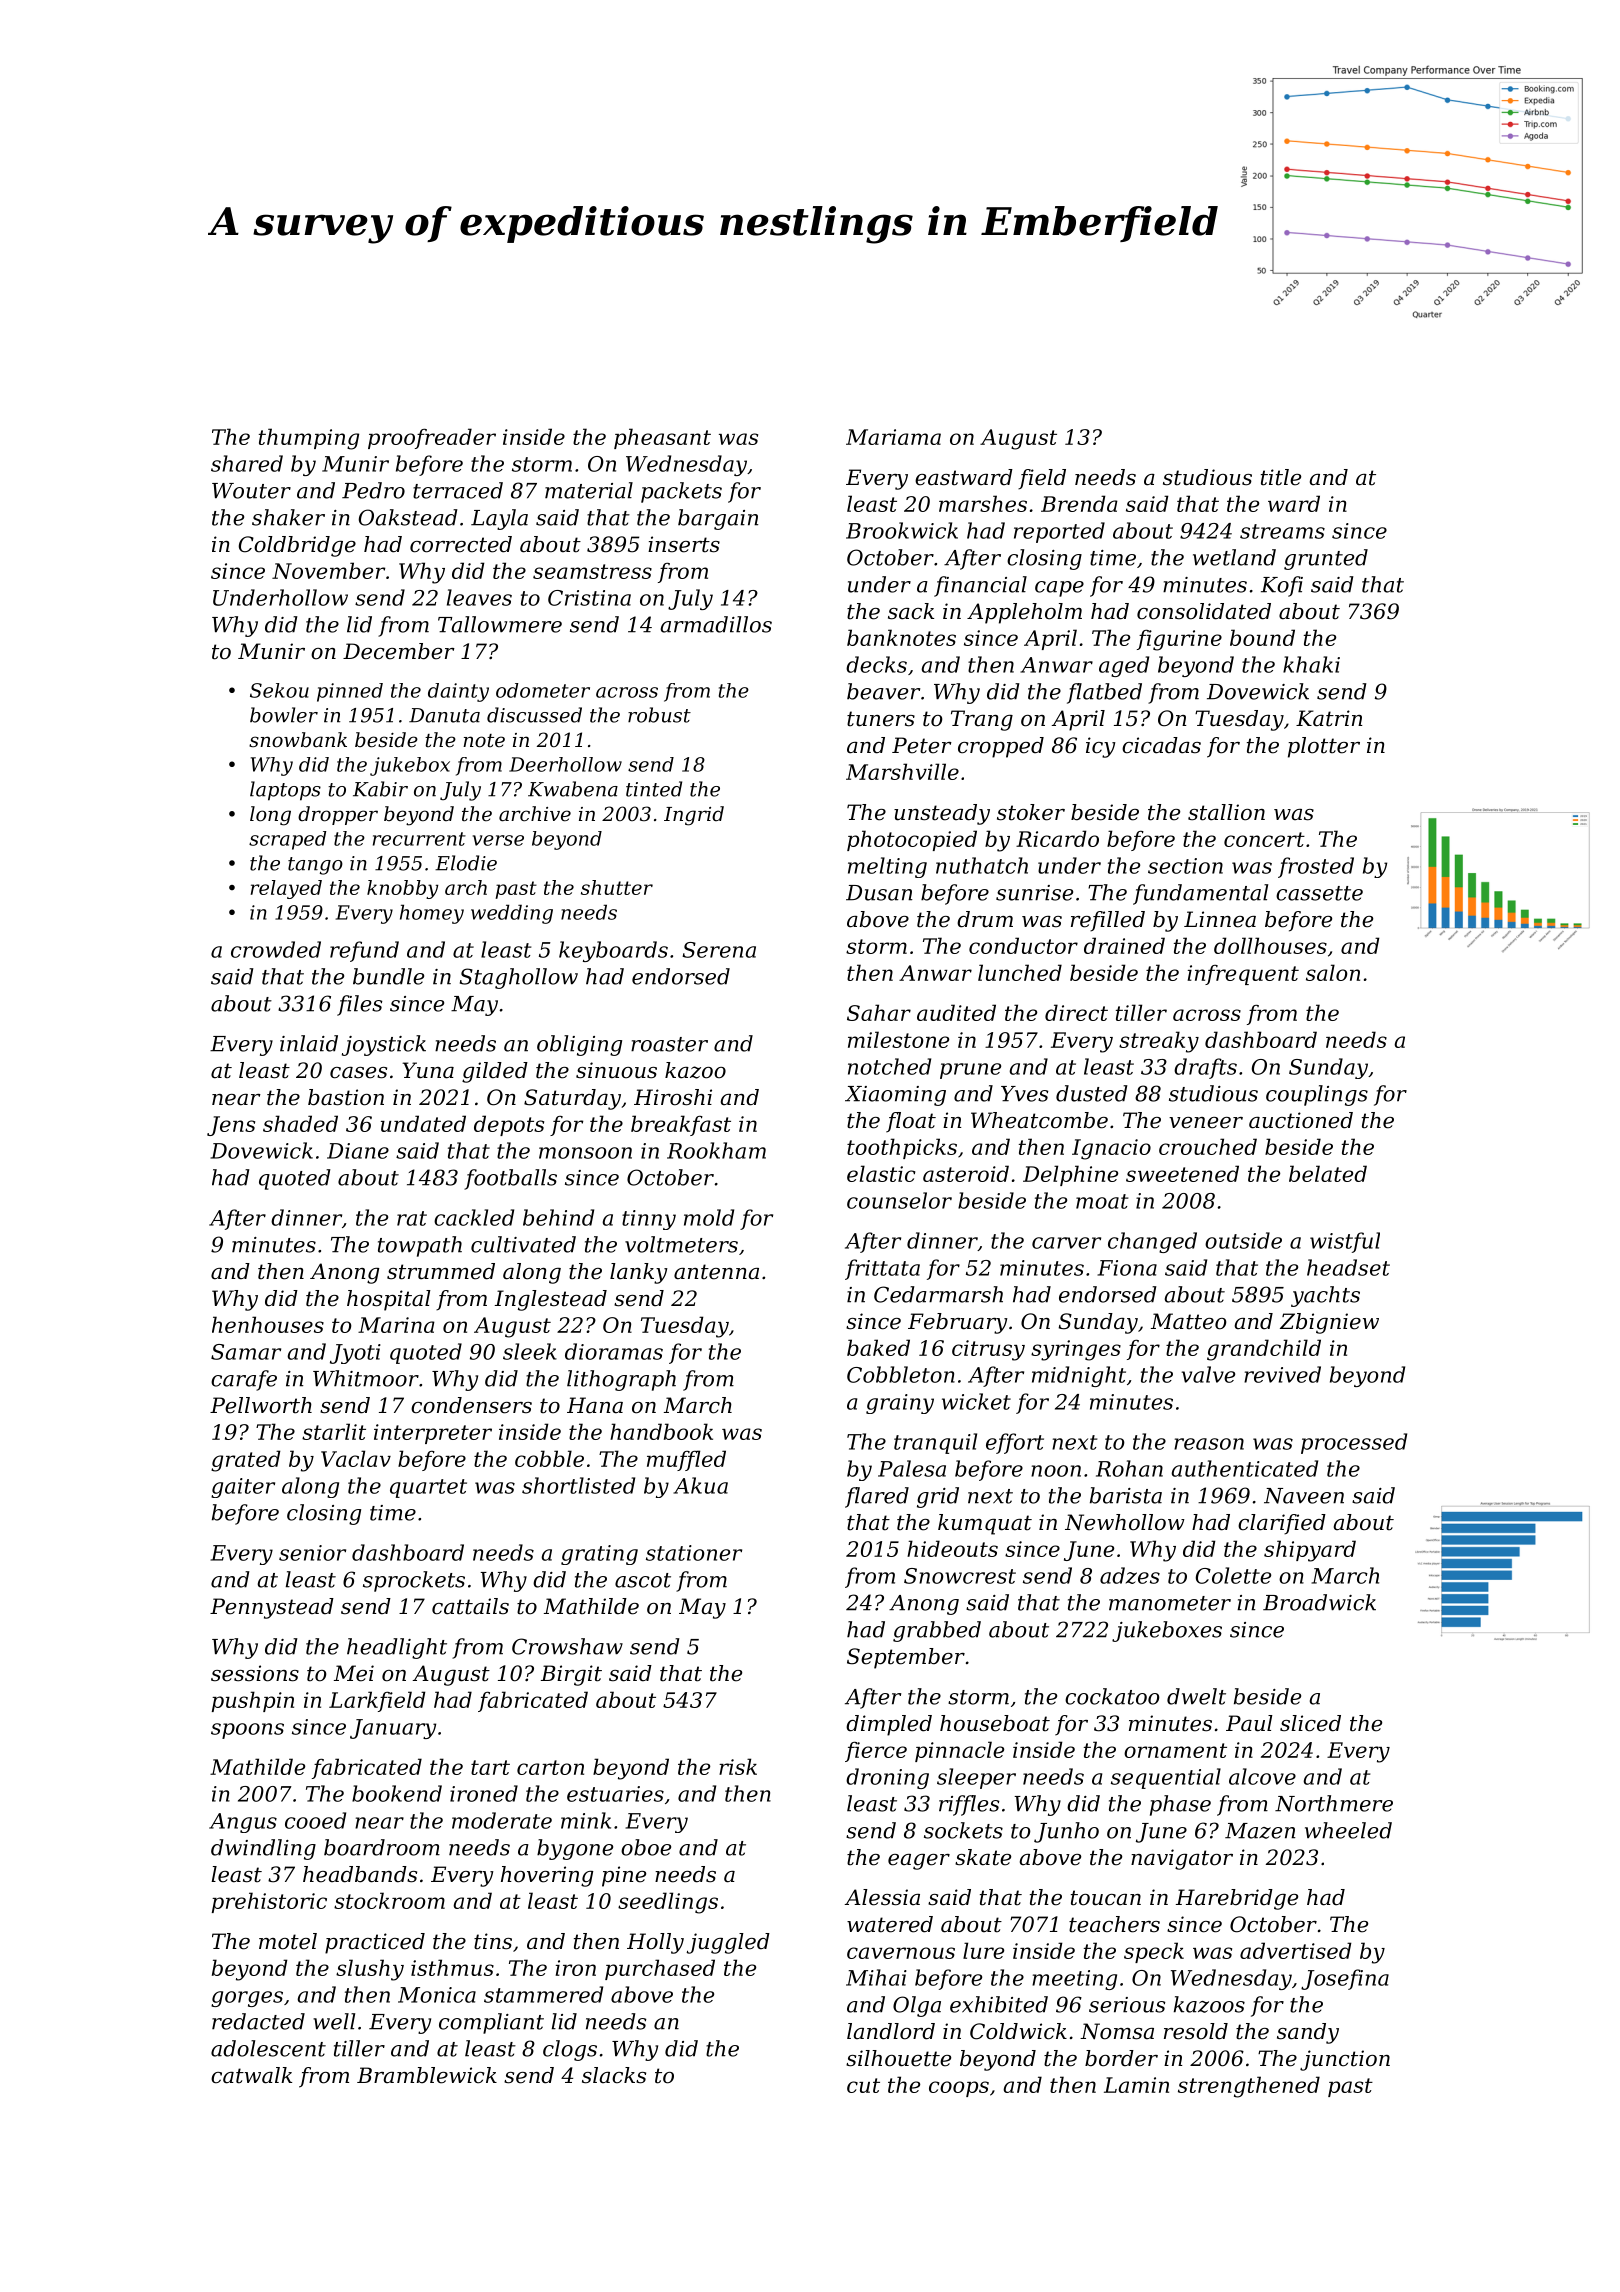 This page has width=1620, height=2292. What do you see at coordinates (350, 692) in the page?
I see `pinned` at bounding box center [350, 692].
